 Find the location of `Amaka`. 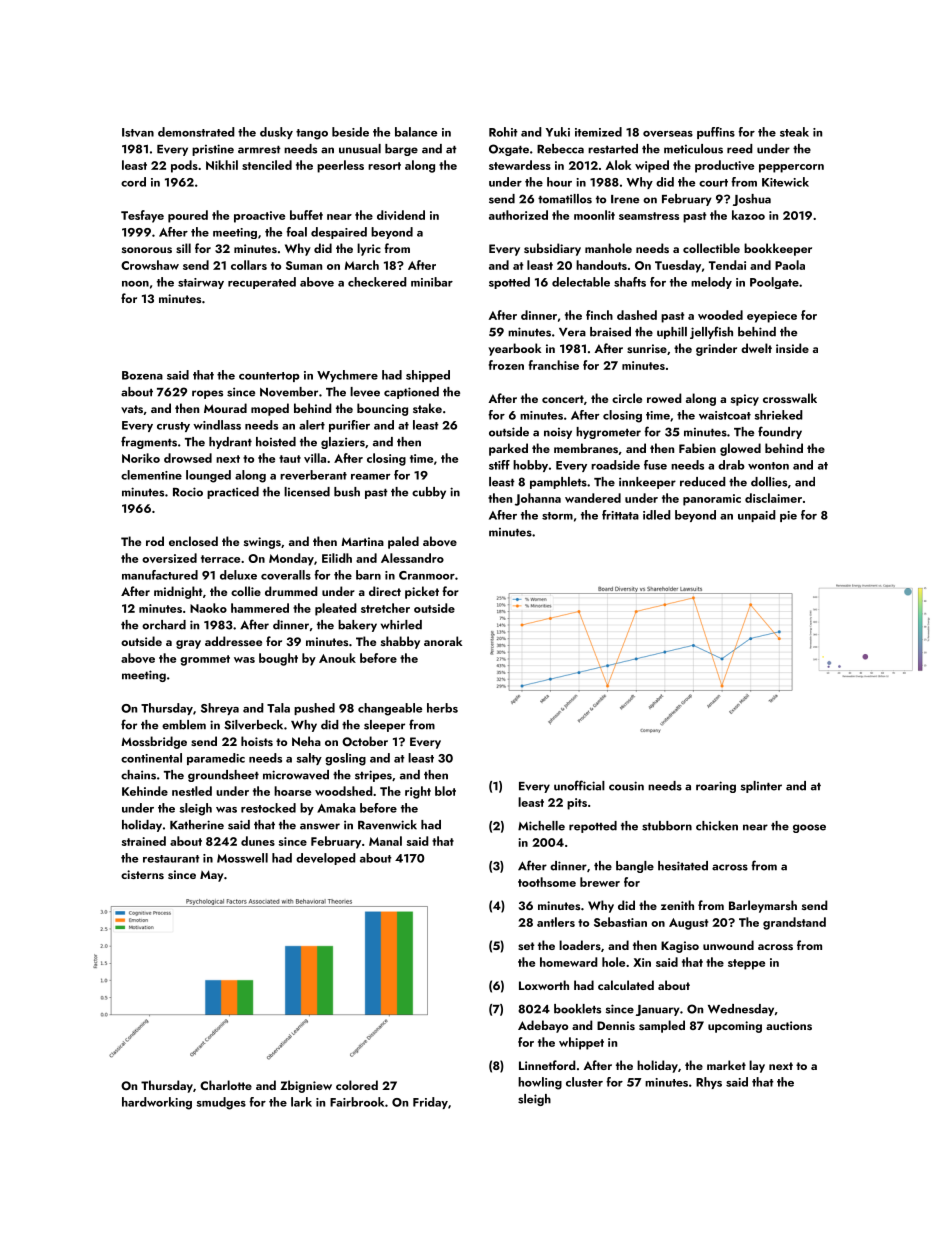

Amaka is located at coordinates (336, 808).
